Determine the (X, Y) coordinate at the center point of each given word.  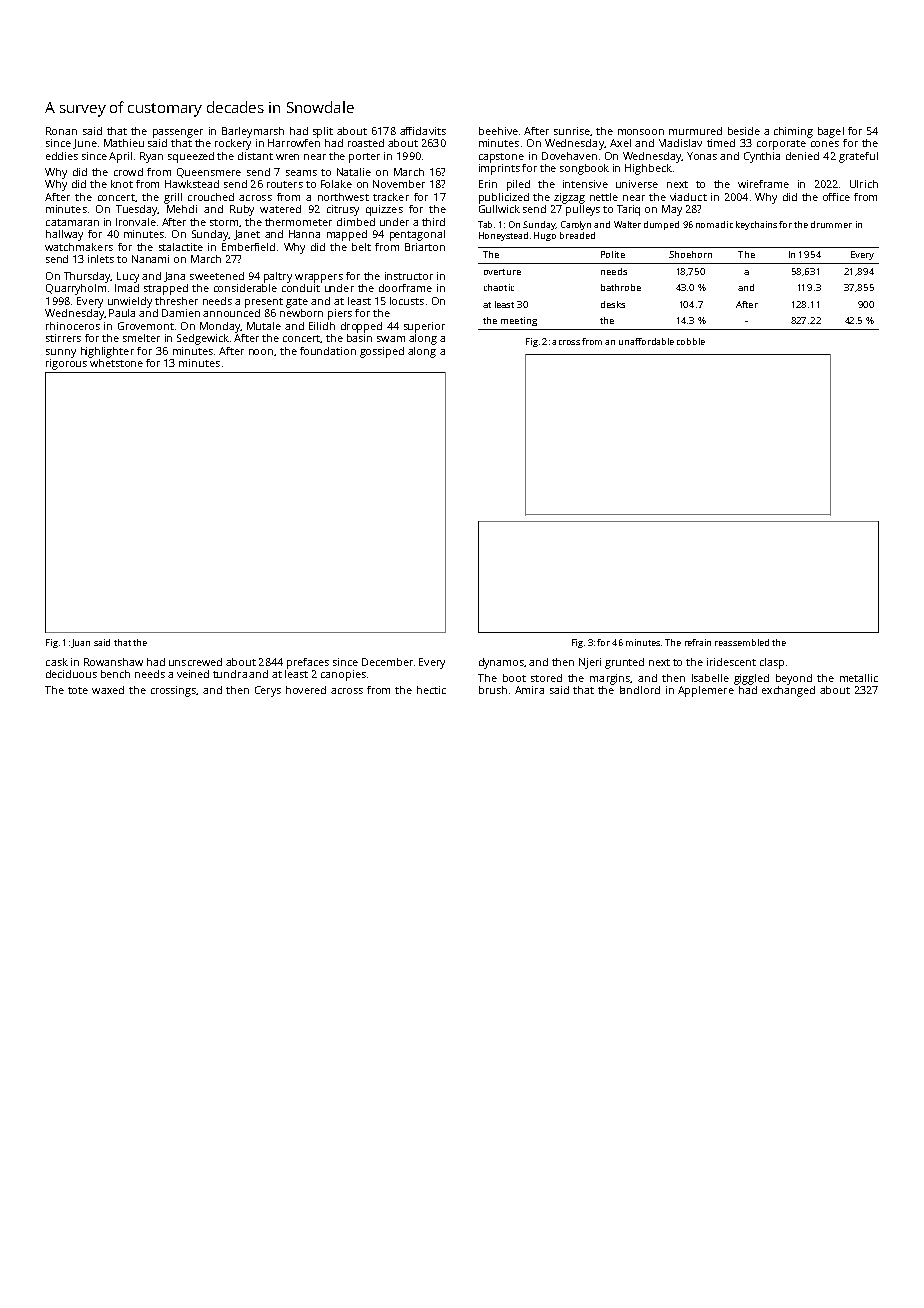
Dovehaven (569, 156)
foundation (328, 351)
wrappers (319, 278)
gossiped (382, 352)
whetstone (116, 363)
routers (285, 184)
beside (744, 131)
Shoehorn (690, 254)
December (387, 662)
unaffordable (646, 341)
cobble (691, 341)
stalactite (181, 247)
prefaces (308, 663)
